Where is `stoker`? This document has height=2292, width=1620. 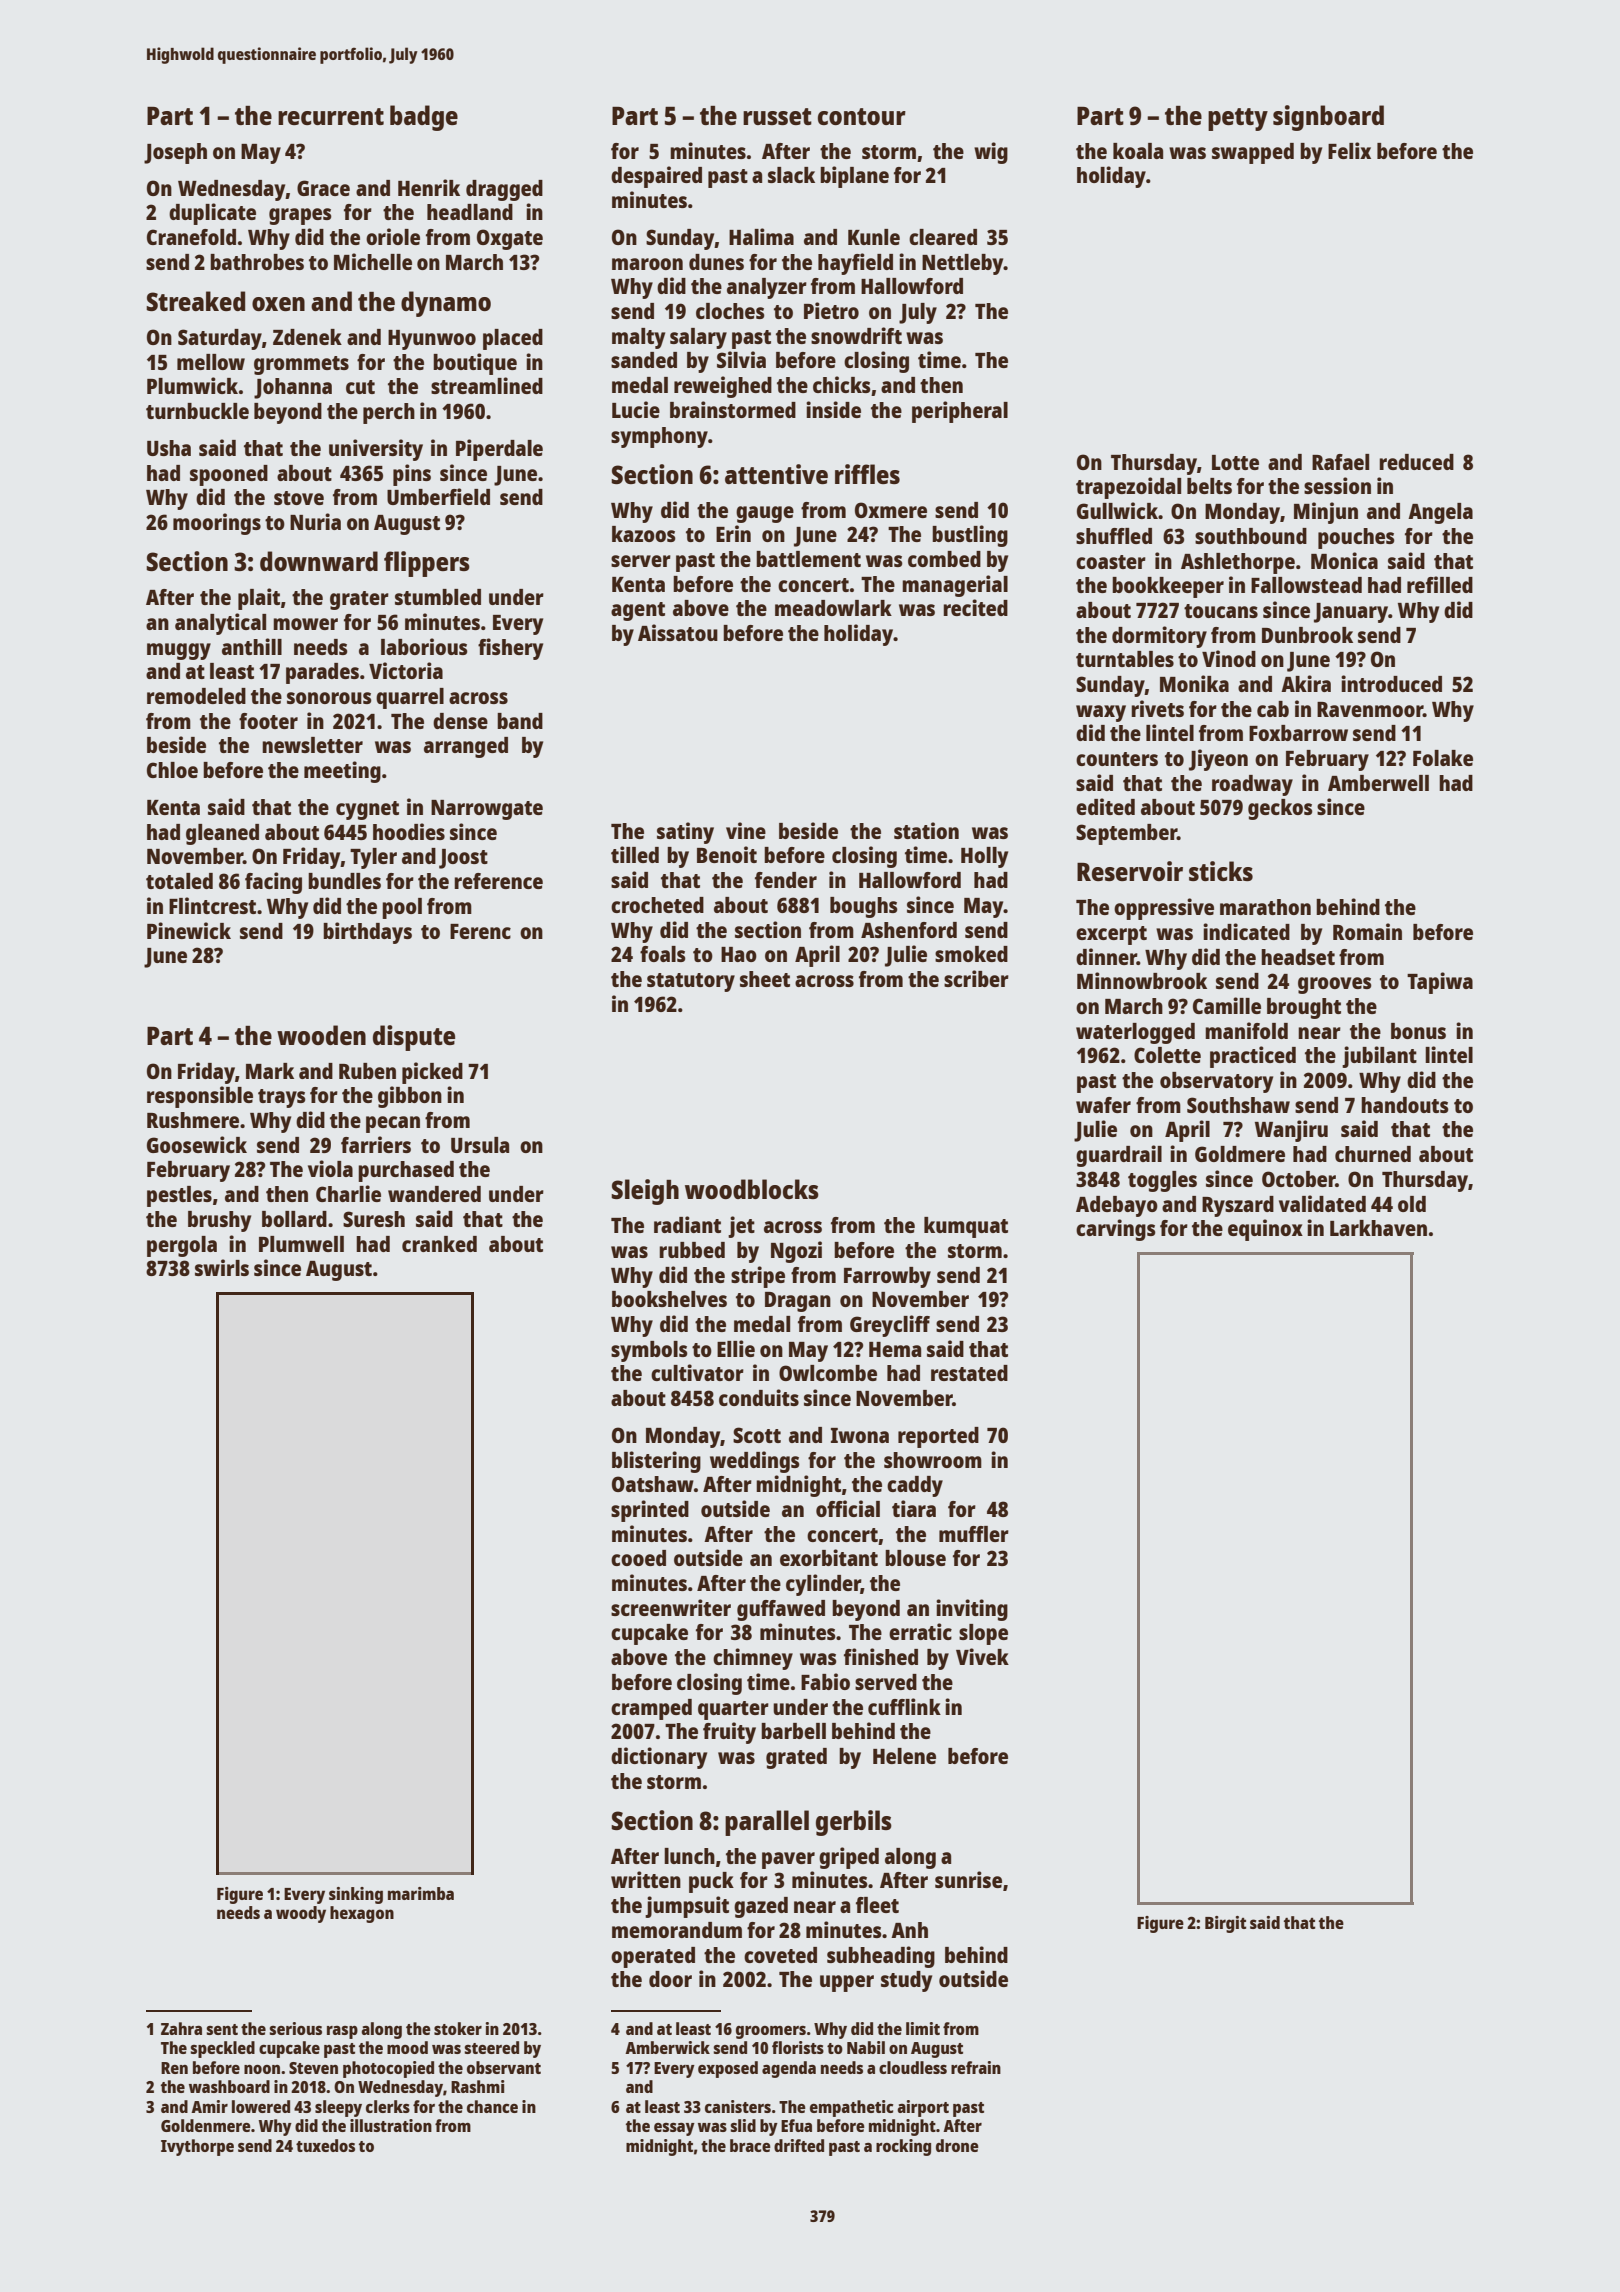 stoker is located at coordinates (458, 2028).
